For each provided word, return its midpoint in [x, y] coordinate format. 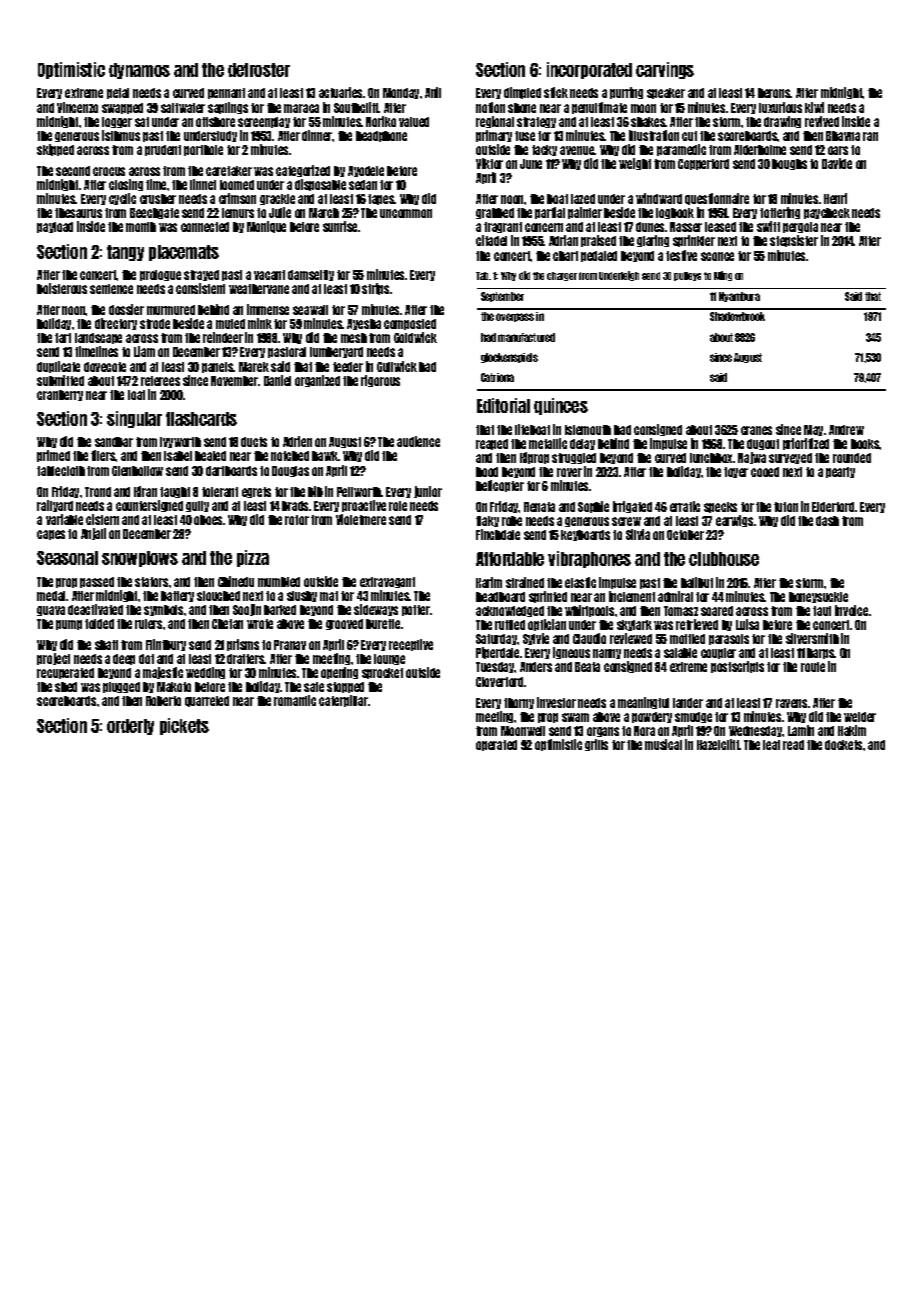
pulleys [687, 276]
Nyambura [739, 297]
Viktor [489, 163]
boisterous [62, 288]
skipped [55, 150]
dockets [843, 745]
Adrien [297, 441]
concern [544, 227]
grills [596, 745]
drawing [782, 122]
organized [317, 381]
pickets [184, 726]
